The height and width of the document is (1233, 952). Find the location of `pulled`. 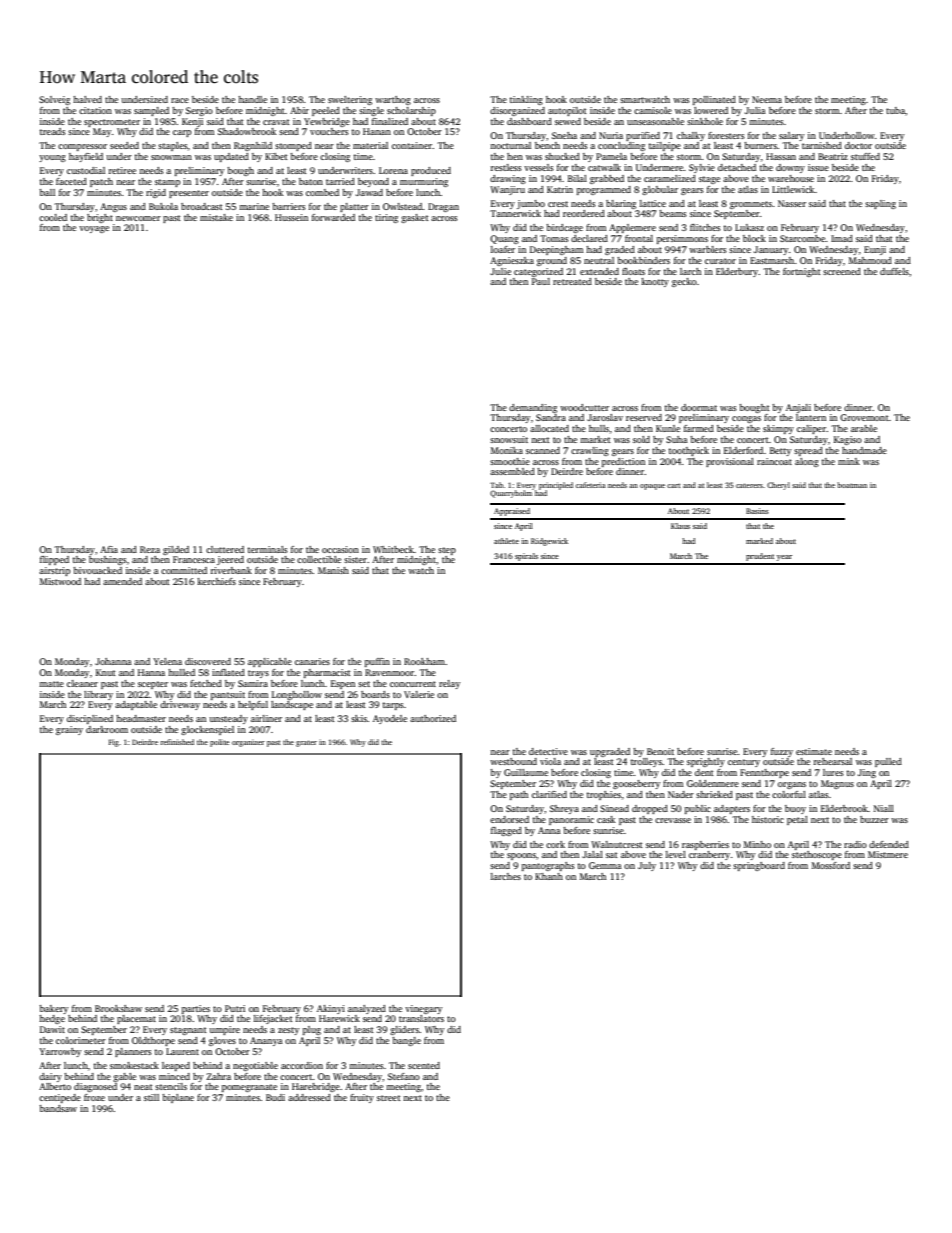

pulled is located at coordinates (888, 762).
